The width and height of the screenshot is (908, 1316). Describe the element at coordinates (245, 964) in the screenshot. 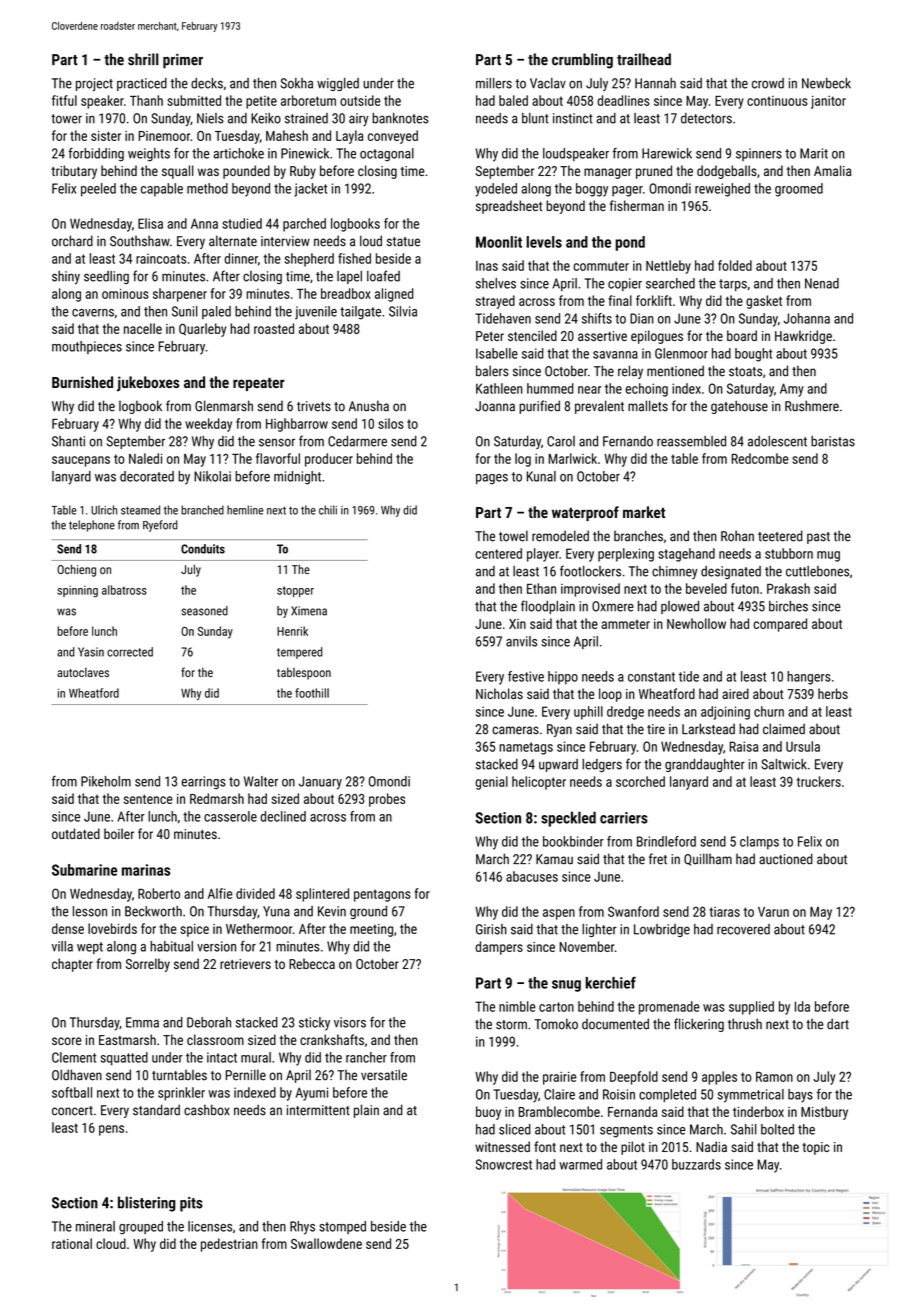

I see `retrievers` at that location.
